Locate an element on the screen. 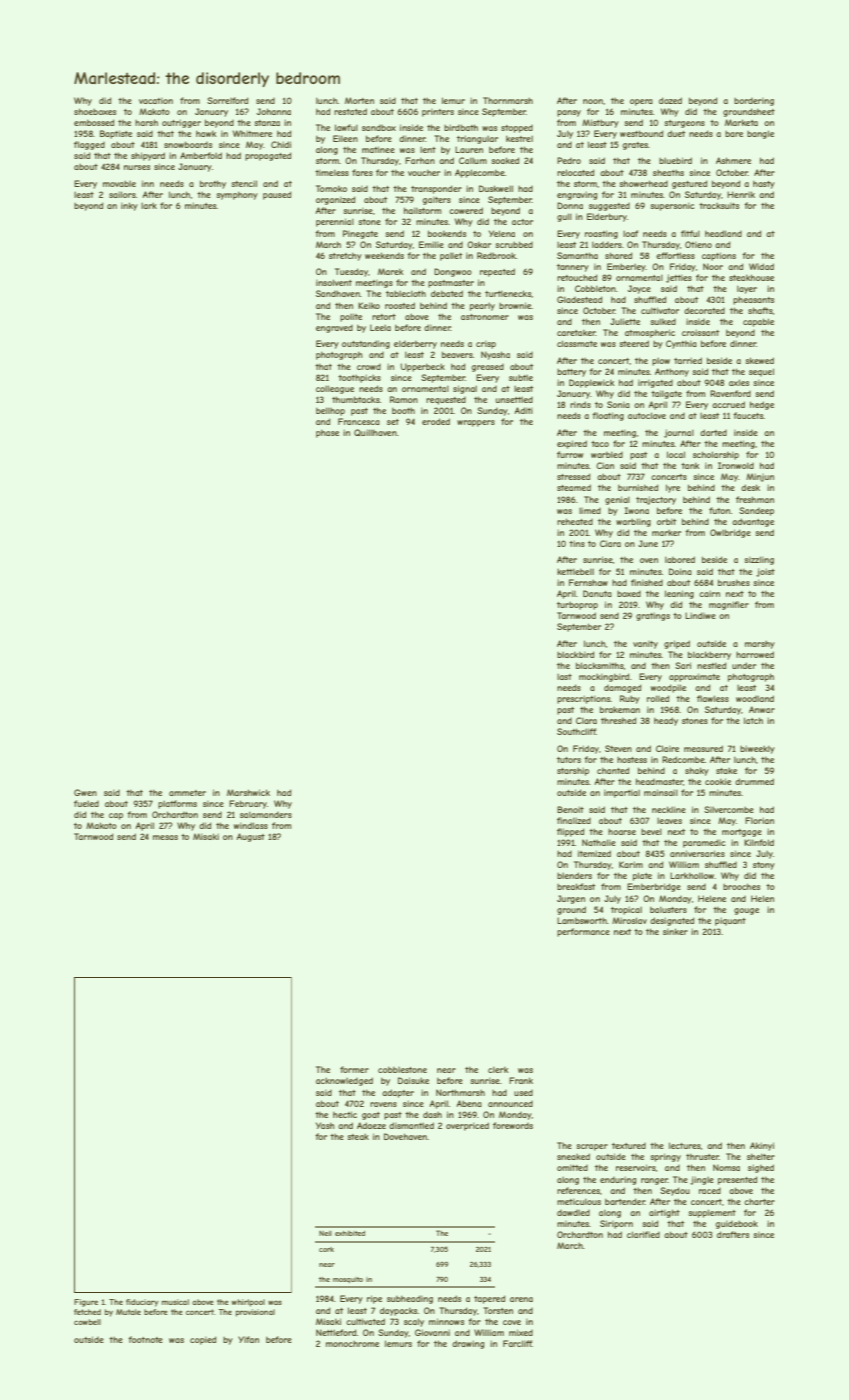 Image resolution: width=849 pixels, height=1400 pixels. Quillhaven is located at coordinates (375, 432).
